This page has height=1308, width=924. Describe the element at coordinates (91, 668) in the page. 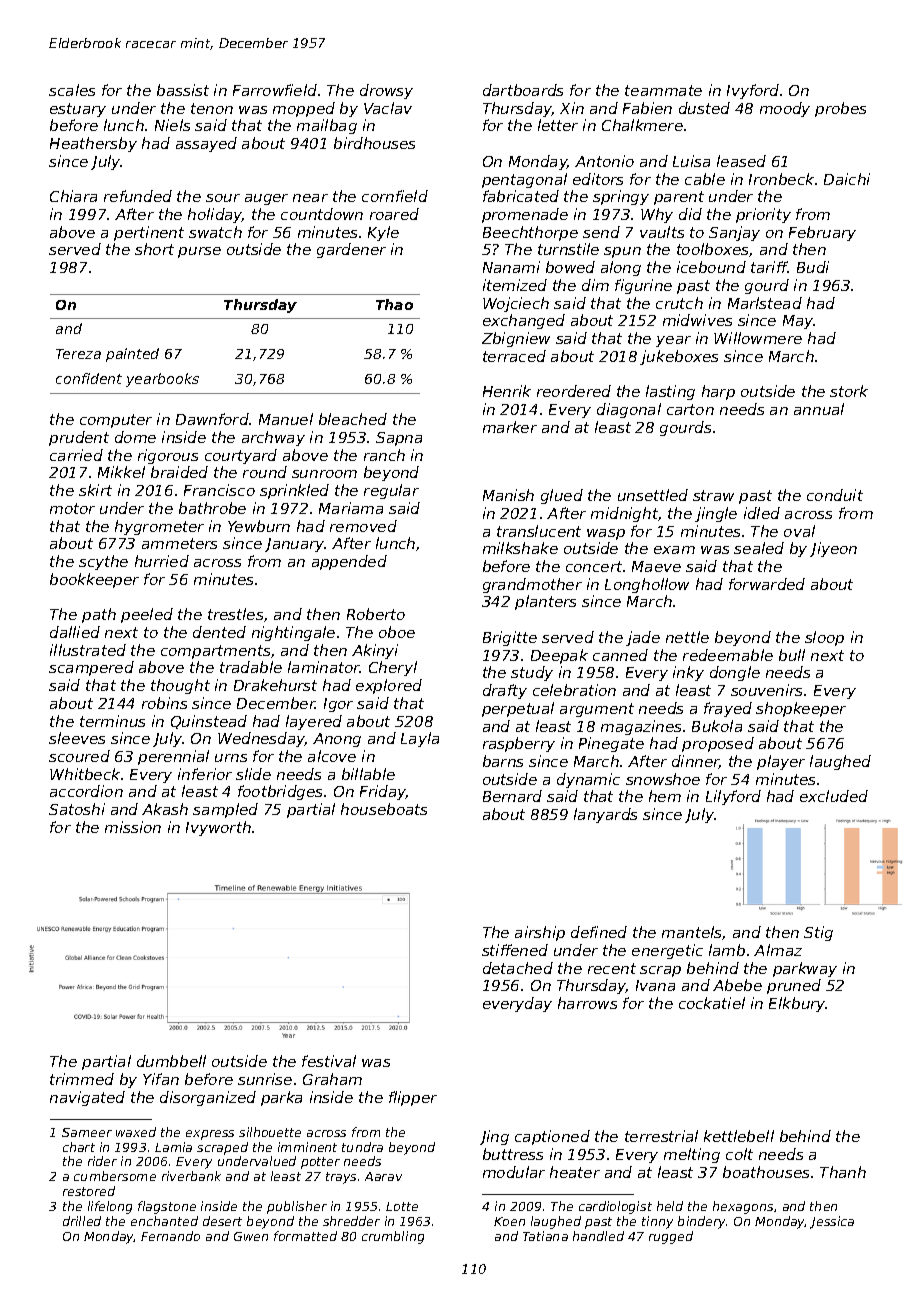

I see `scampered` at that location.
